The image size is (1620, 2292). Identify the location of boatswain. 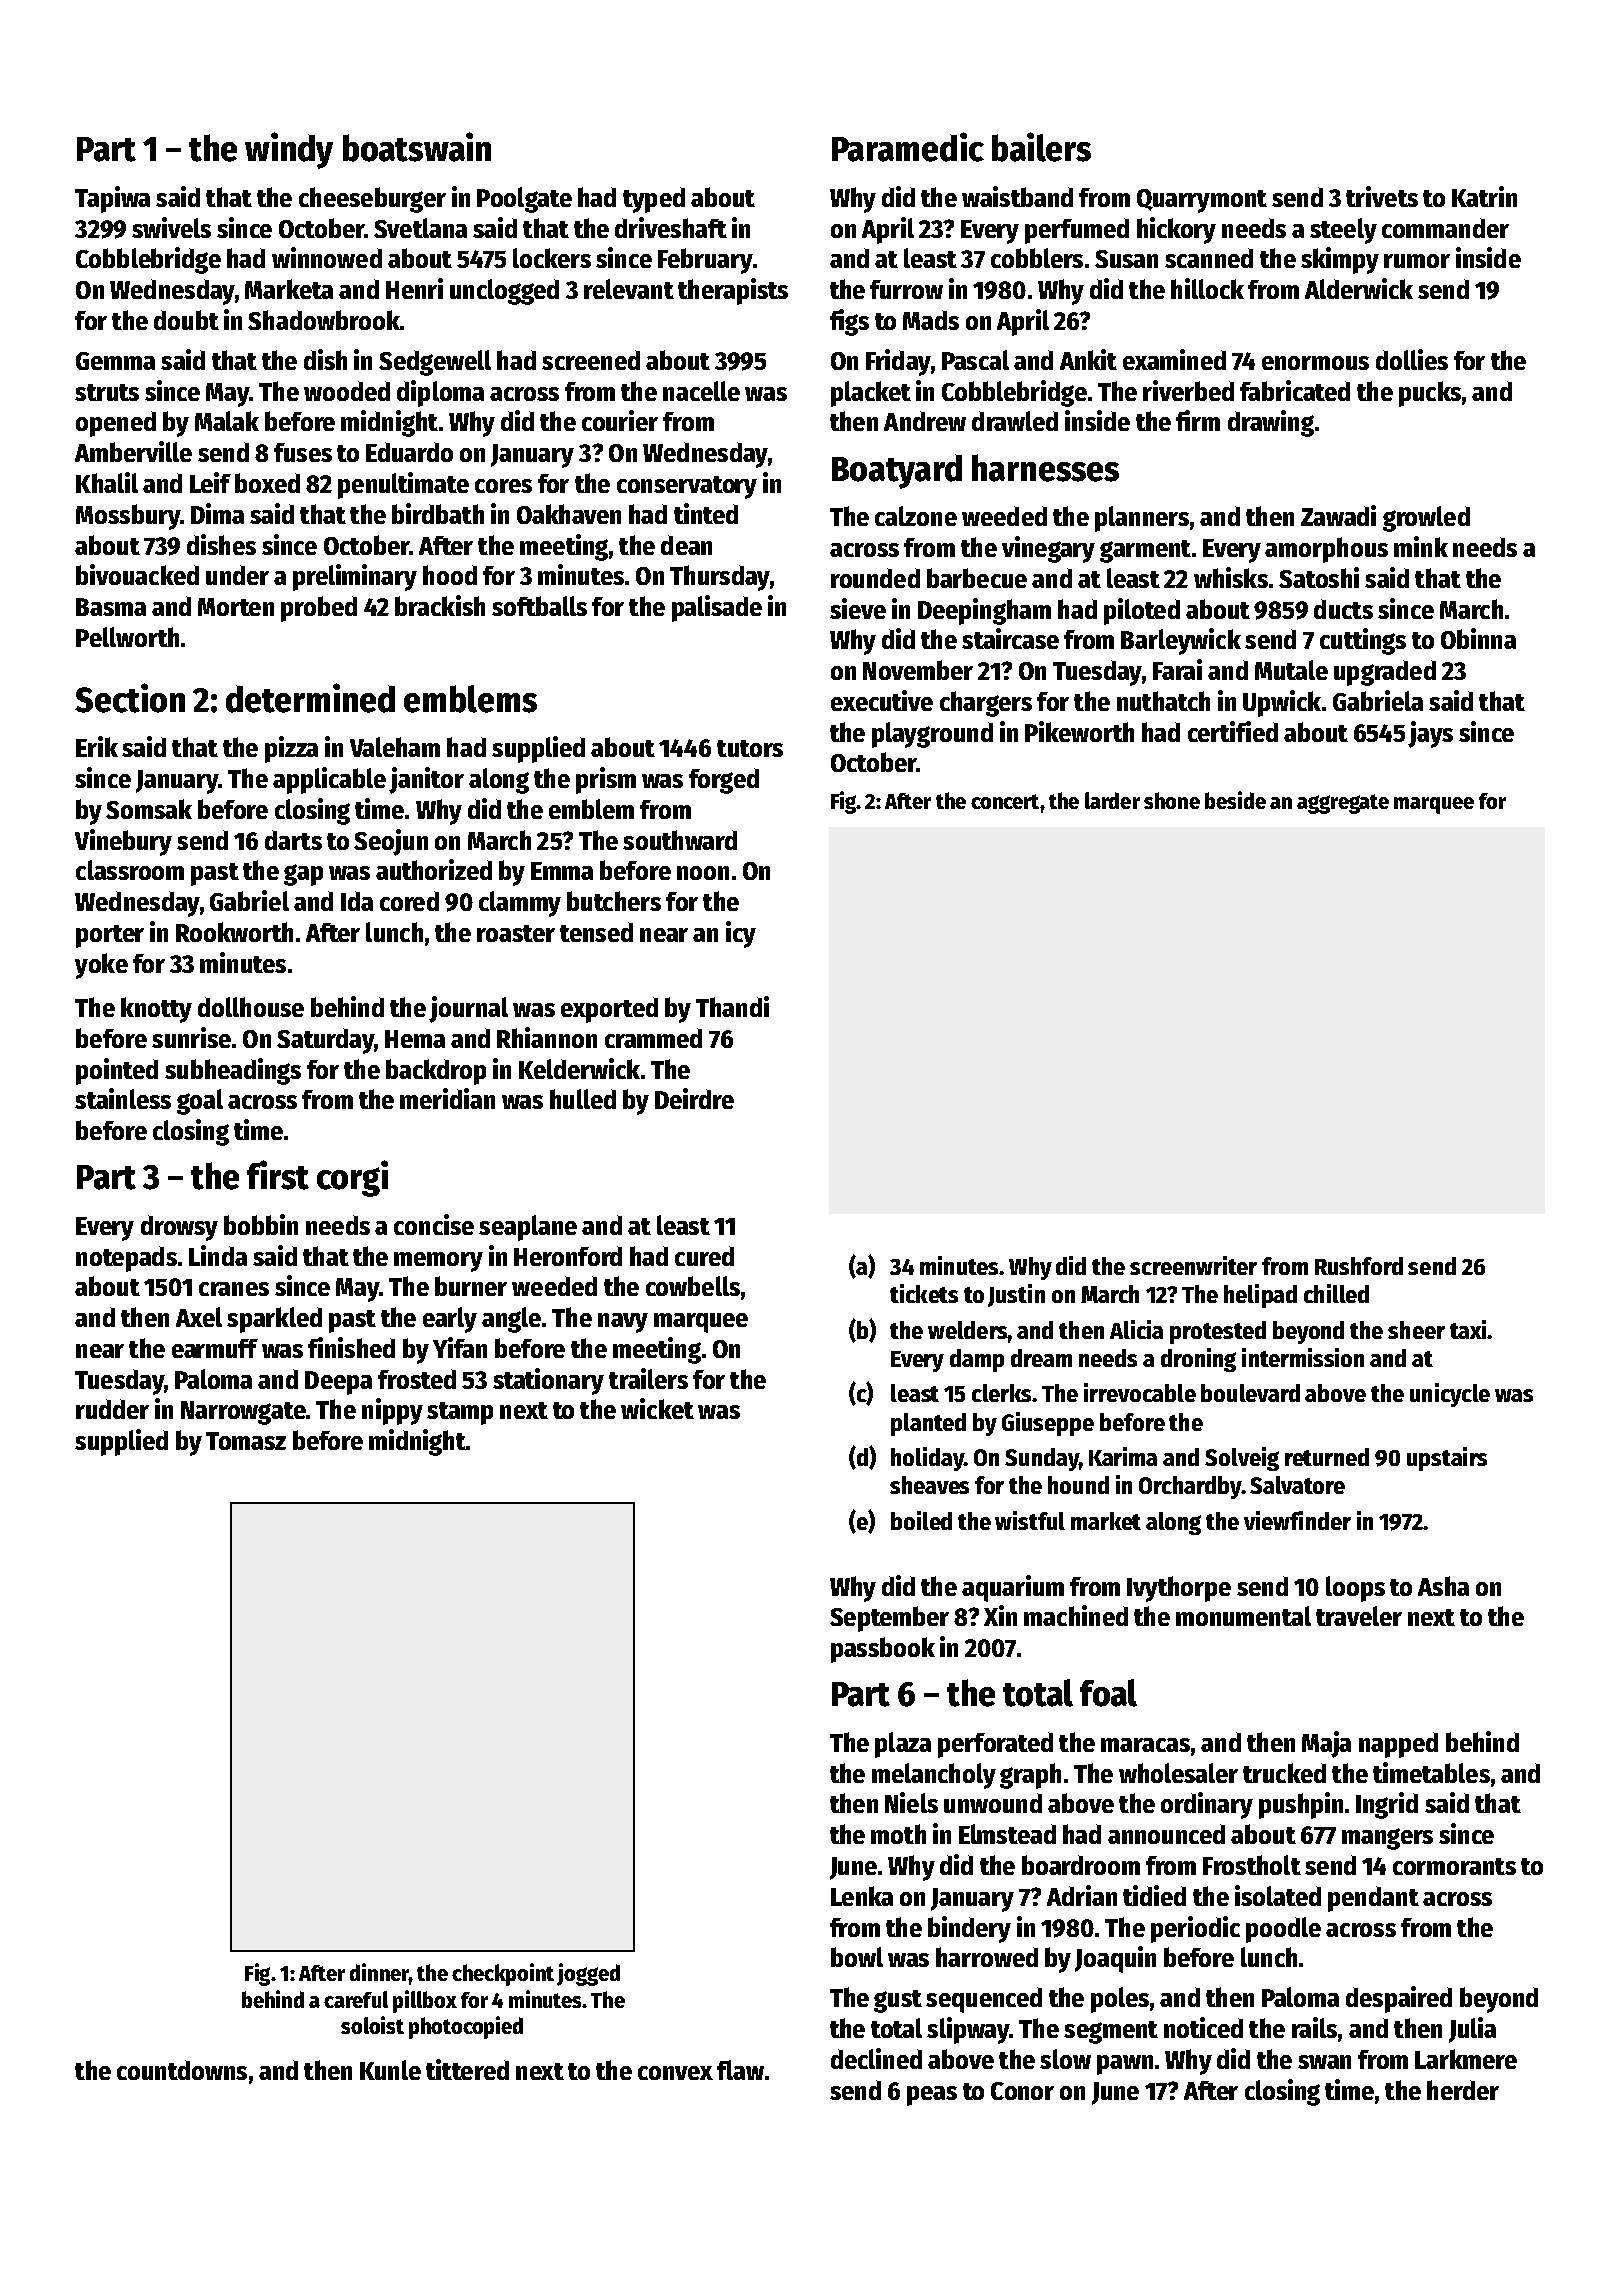
(417, 147).
